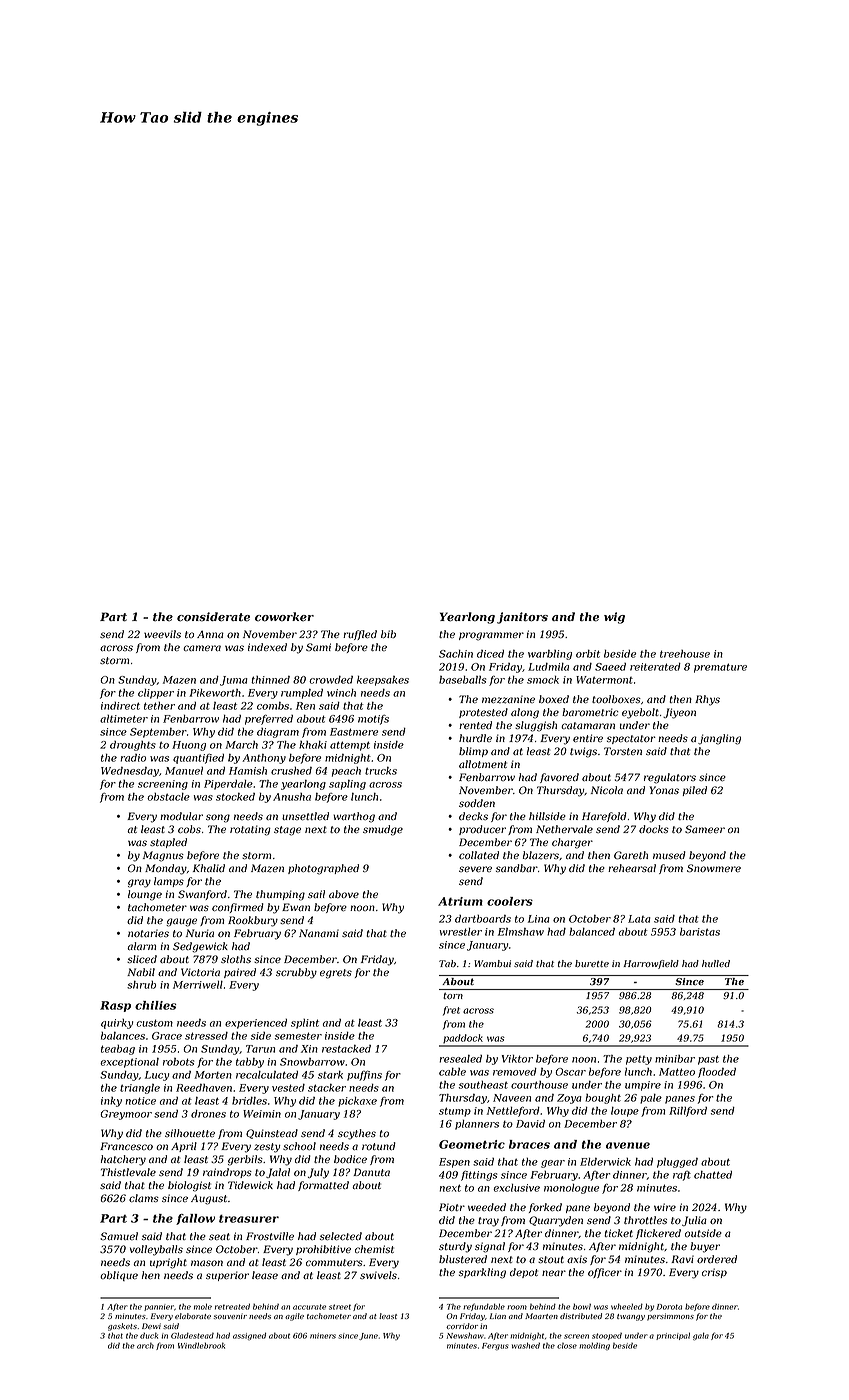  Describe the element at coordinates (270, 680) in the image. I see `thinned` at that location.
